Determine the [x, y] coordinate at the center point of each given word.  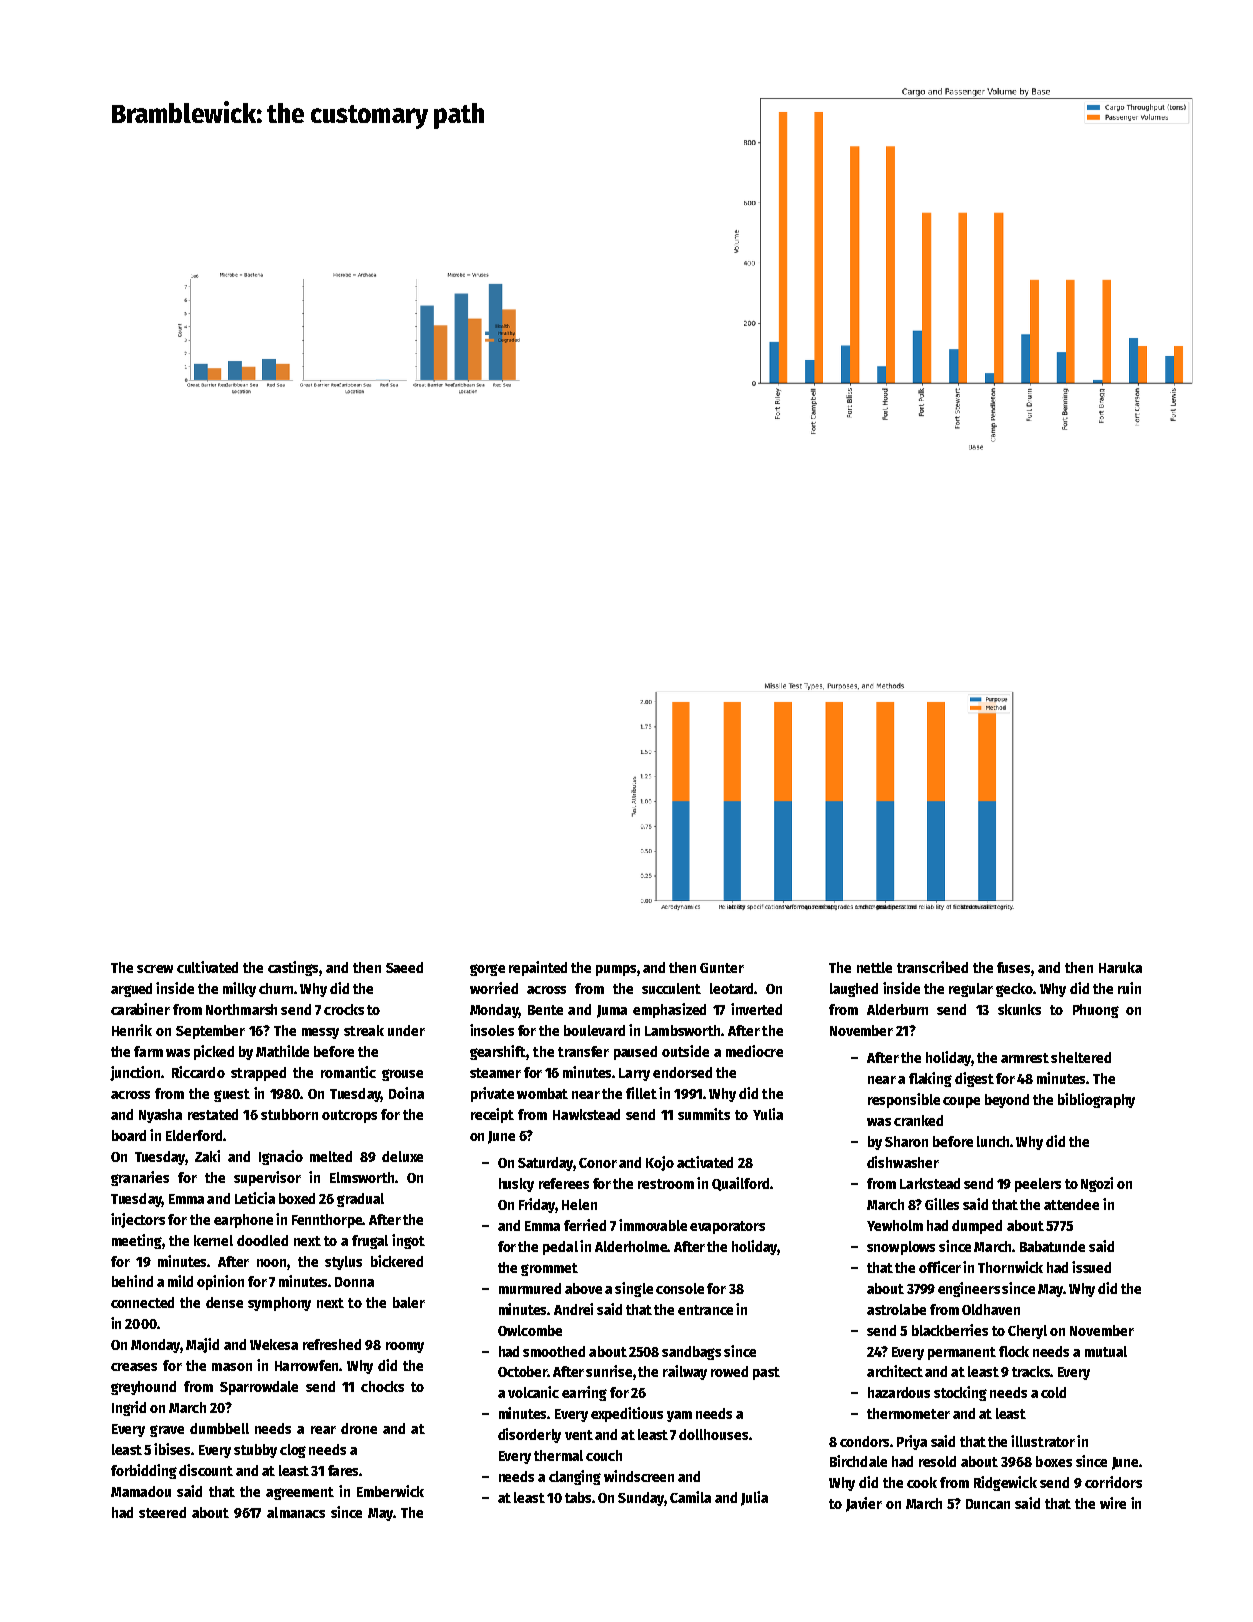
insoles [492, 1030]
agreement [300, 1493]
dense [224, 1302]
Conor [598, 1163]
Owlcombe [530, 1330]
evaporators [727, 1227]
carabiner [140, 1009]
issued [1091, 1267]
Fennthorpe [327, 1221]
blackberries [950, 1330]
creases [134, 1367]
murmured [530, 1288]
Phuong [1096, 1011]
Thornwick [1010, 1267]
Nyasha [160, 1116]
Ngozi [1097, 1184]
